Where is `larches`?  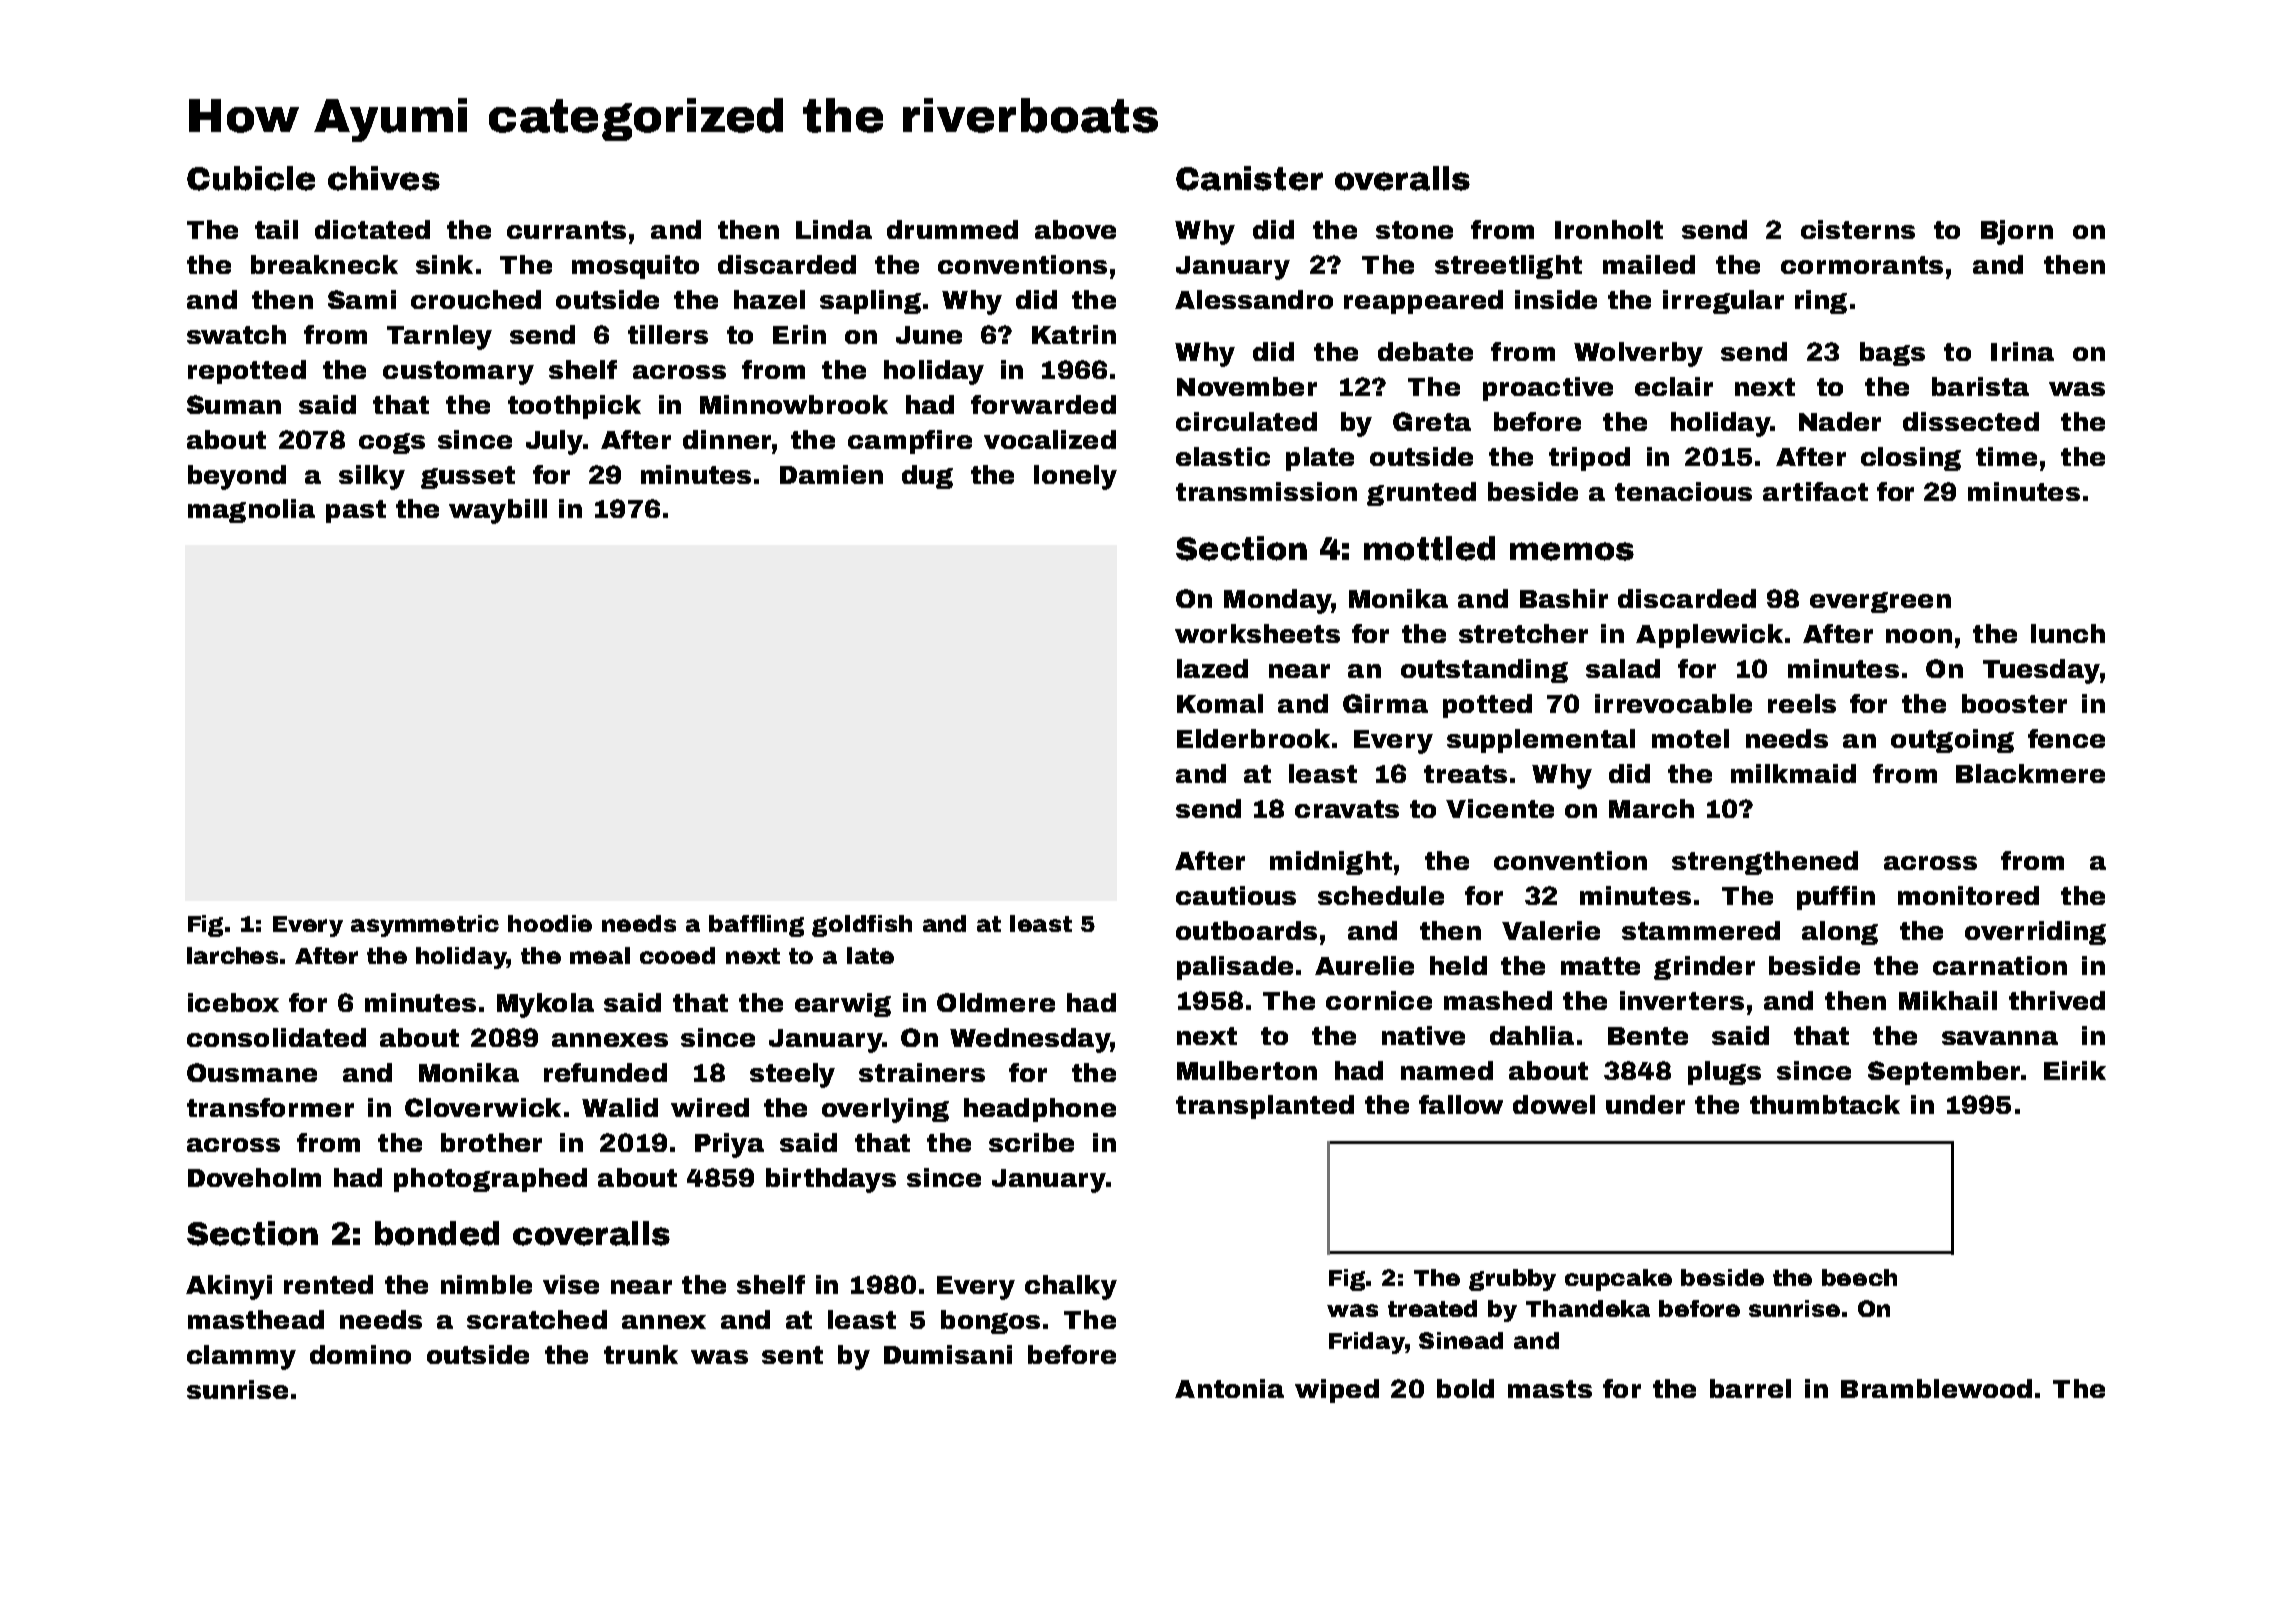
larches is located at coordinates (232, 955).
